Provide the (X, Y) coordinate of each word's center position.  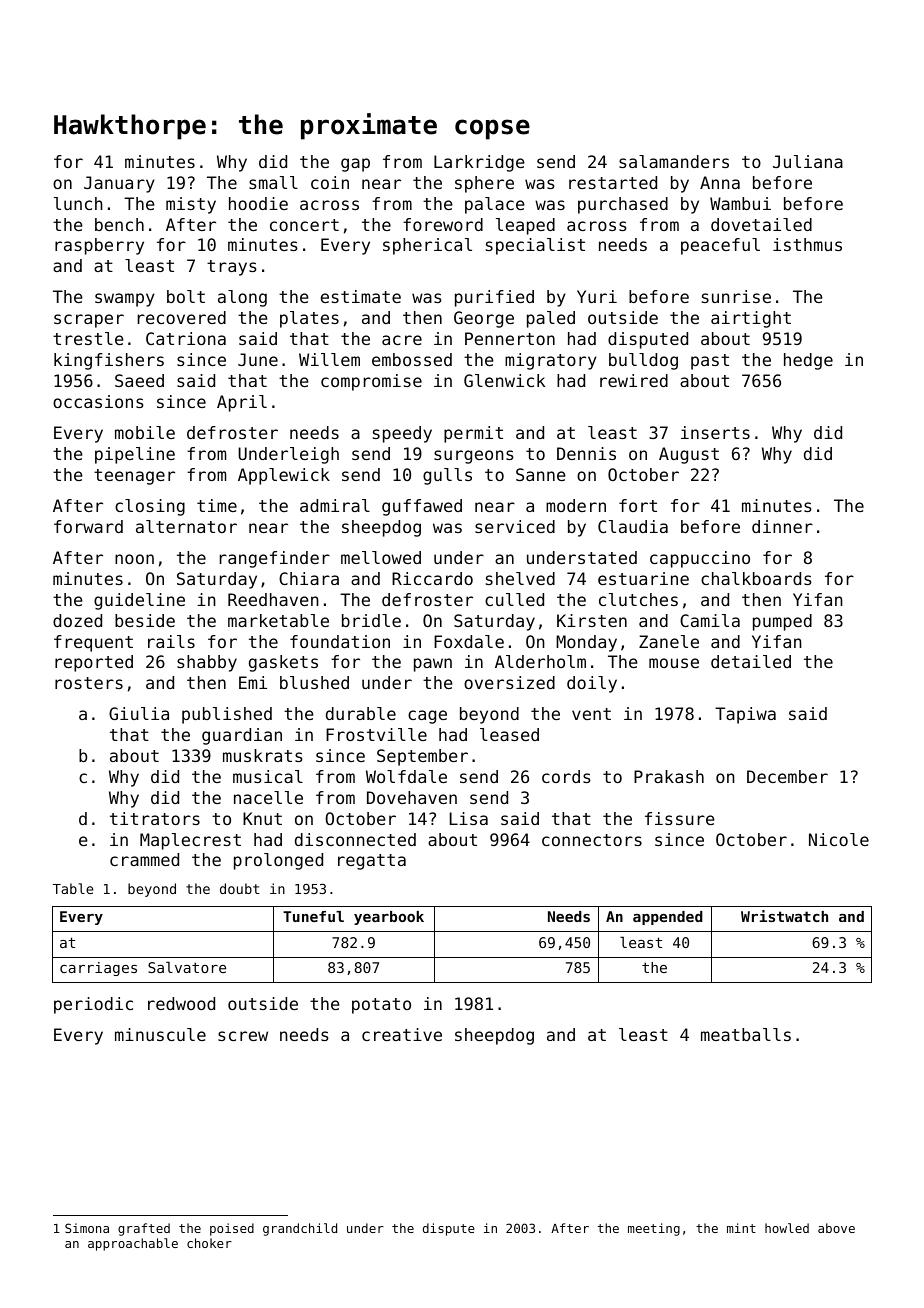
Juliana (808, 161)
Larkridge (479, 163)
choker (209, 1243)
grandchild (300, 1229)
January (119, 184)
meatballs (746, 1034)
